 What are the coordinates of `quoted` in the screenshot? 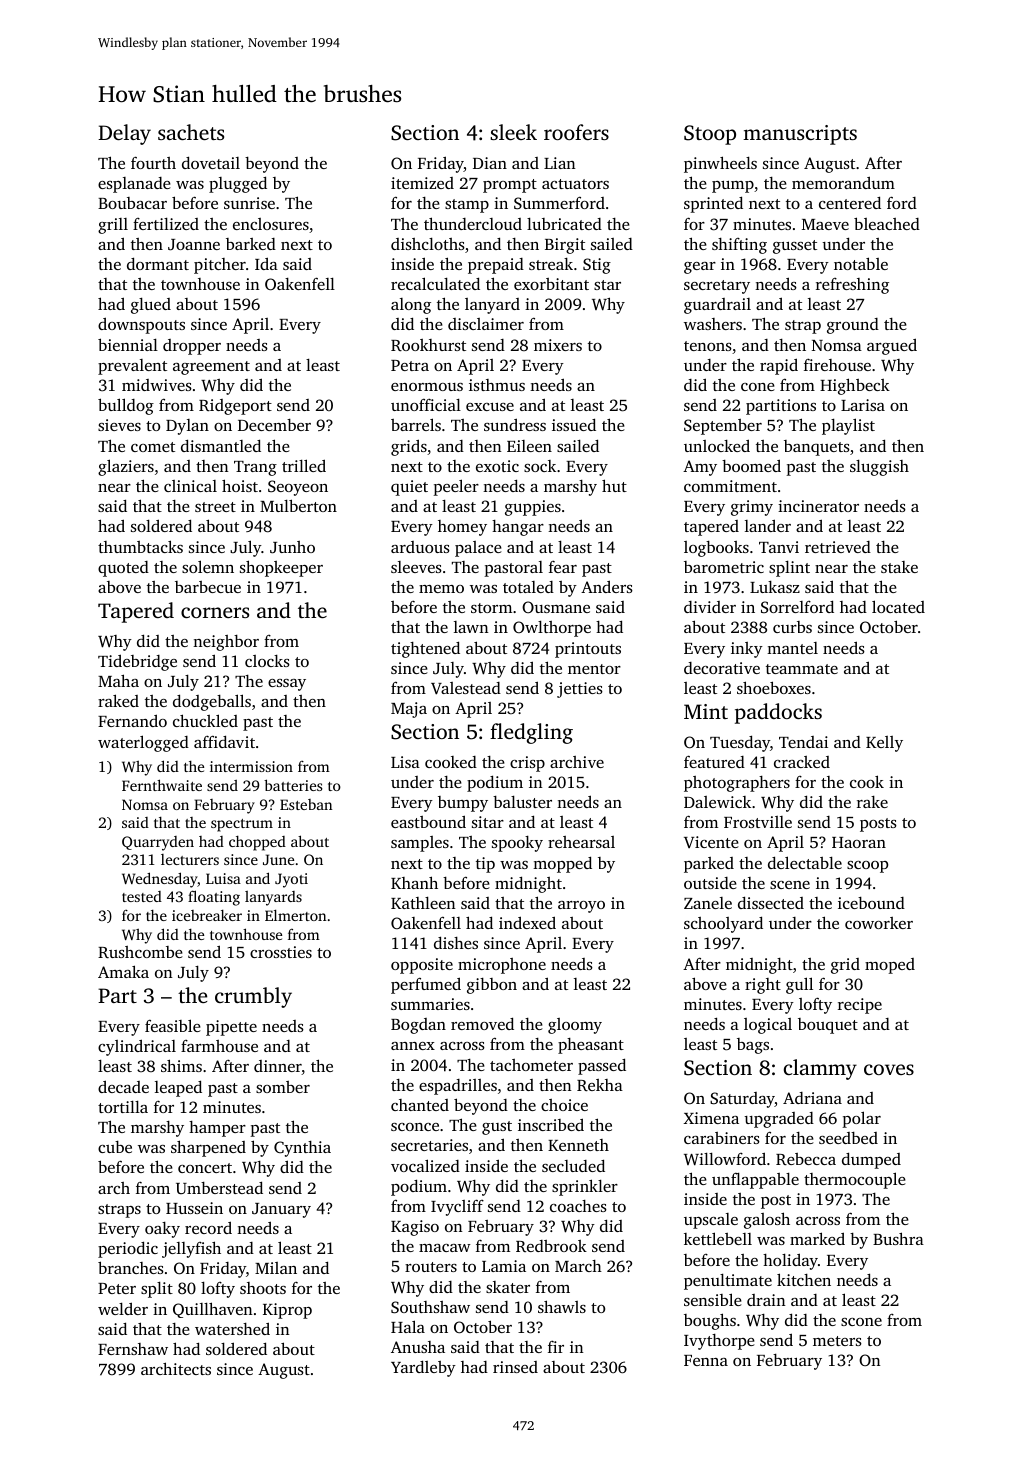 It's located at (123, 569).
